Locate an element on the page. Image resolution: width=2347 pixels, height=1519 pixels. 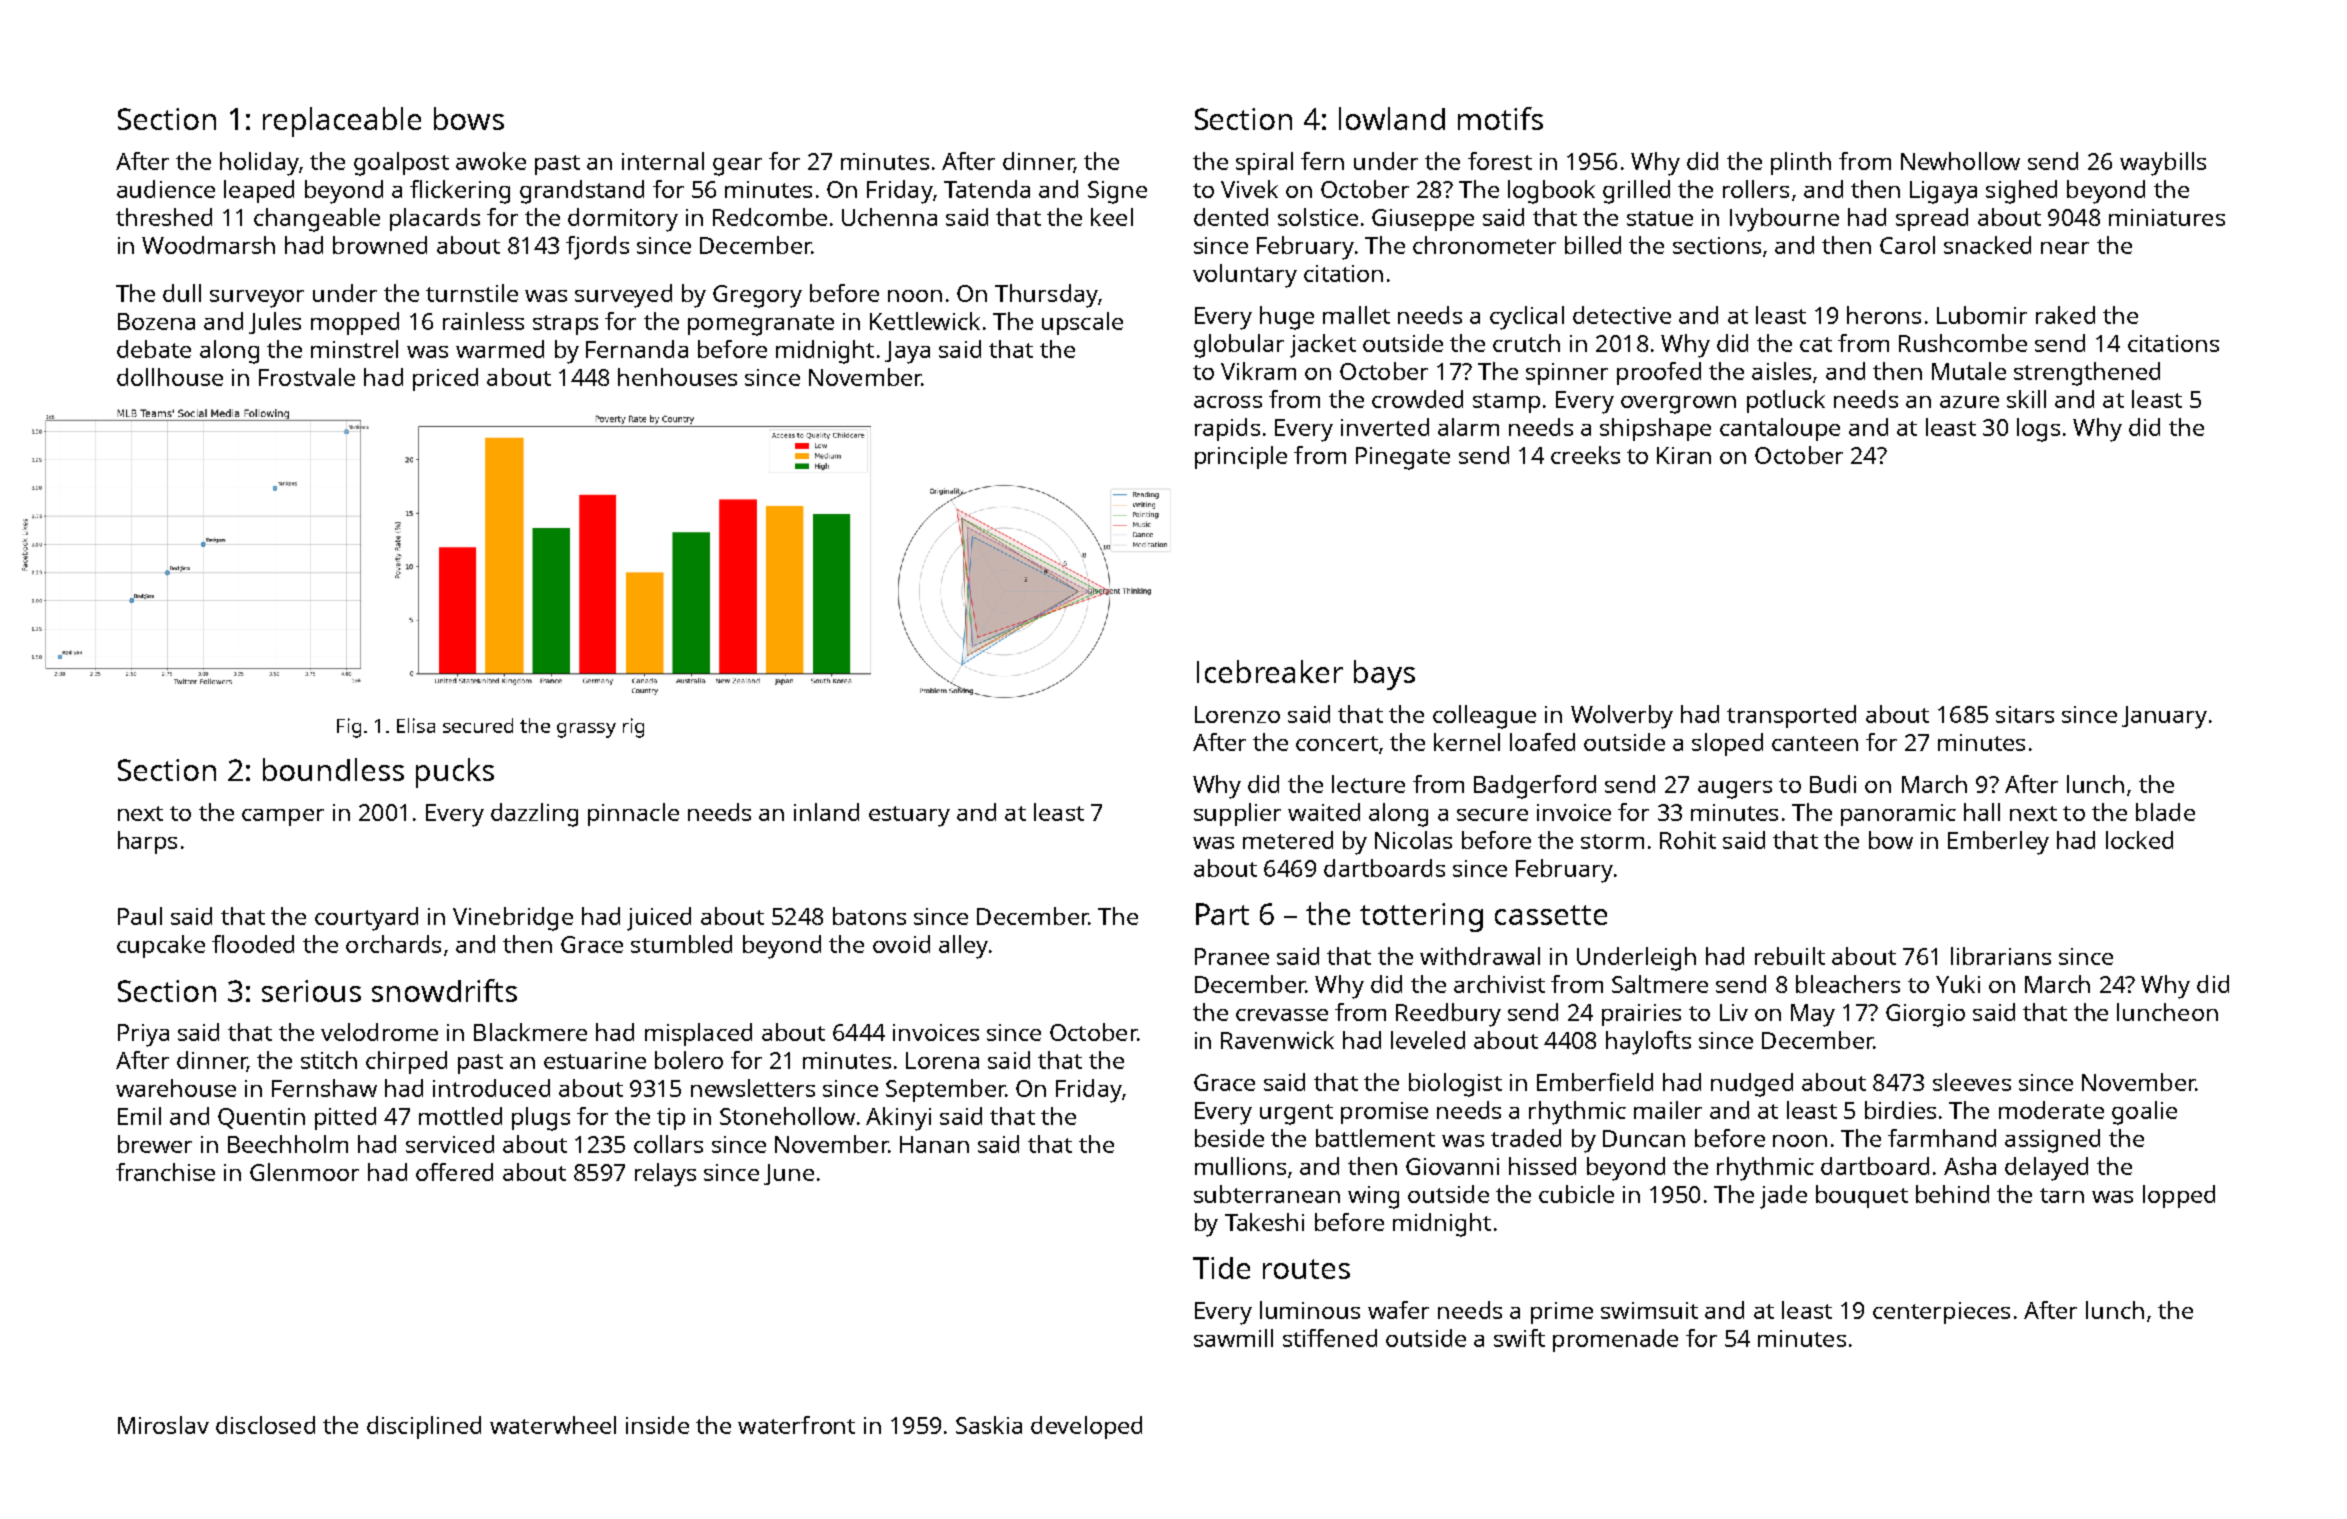
bows is located at coordinates (469, 118).
